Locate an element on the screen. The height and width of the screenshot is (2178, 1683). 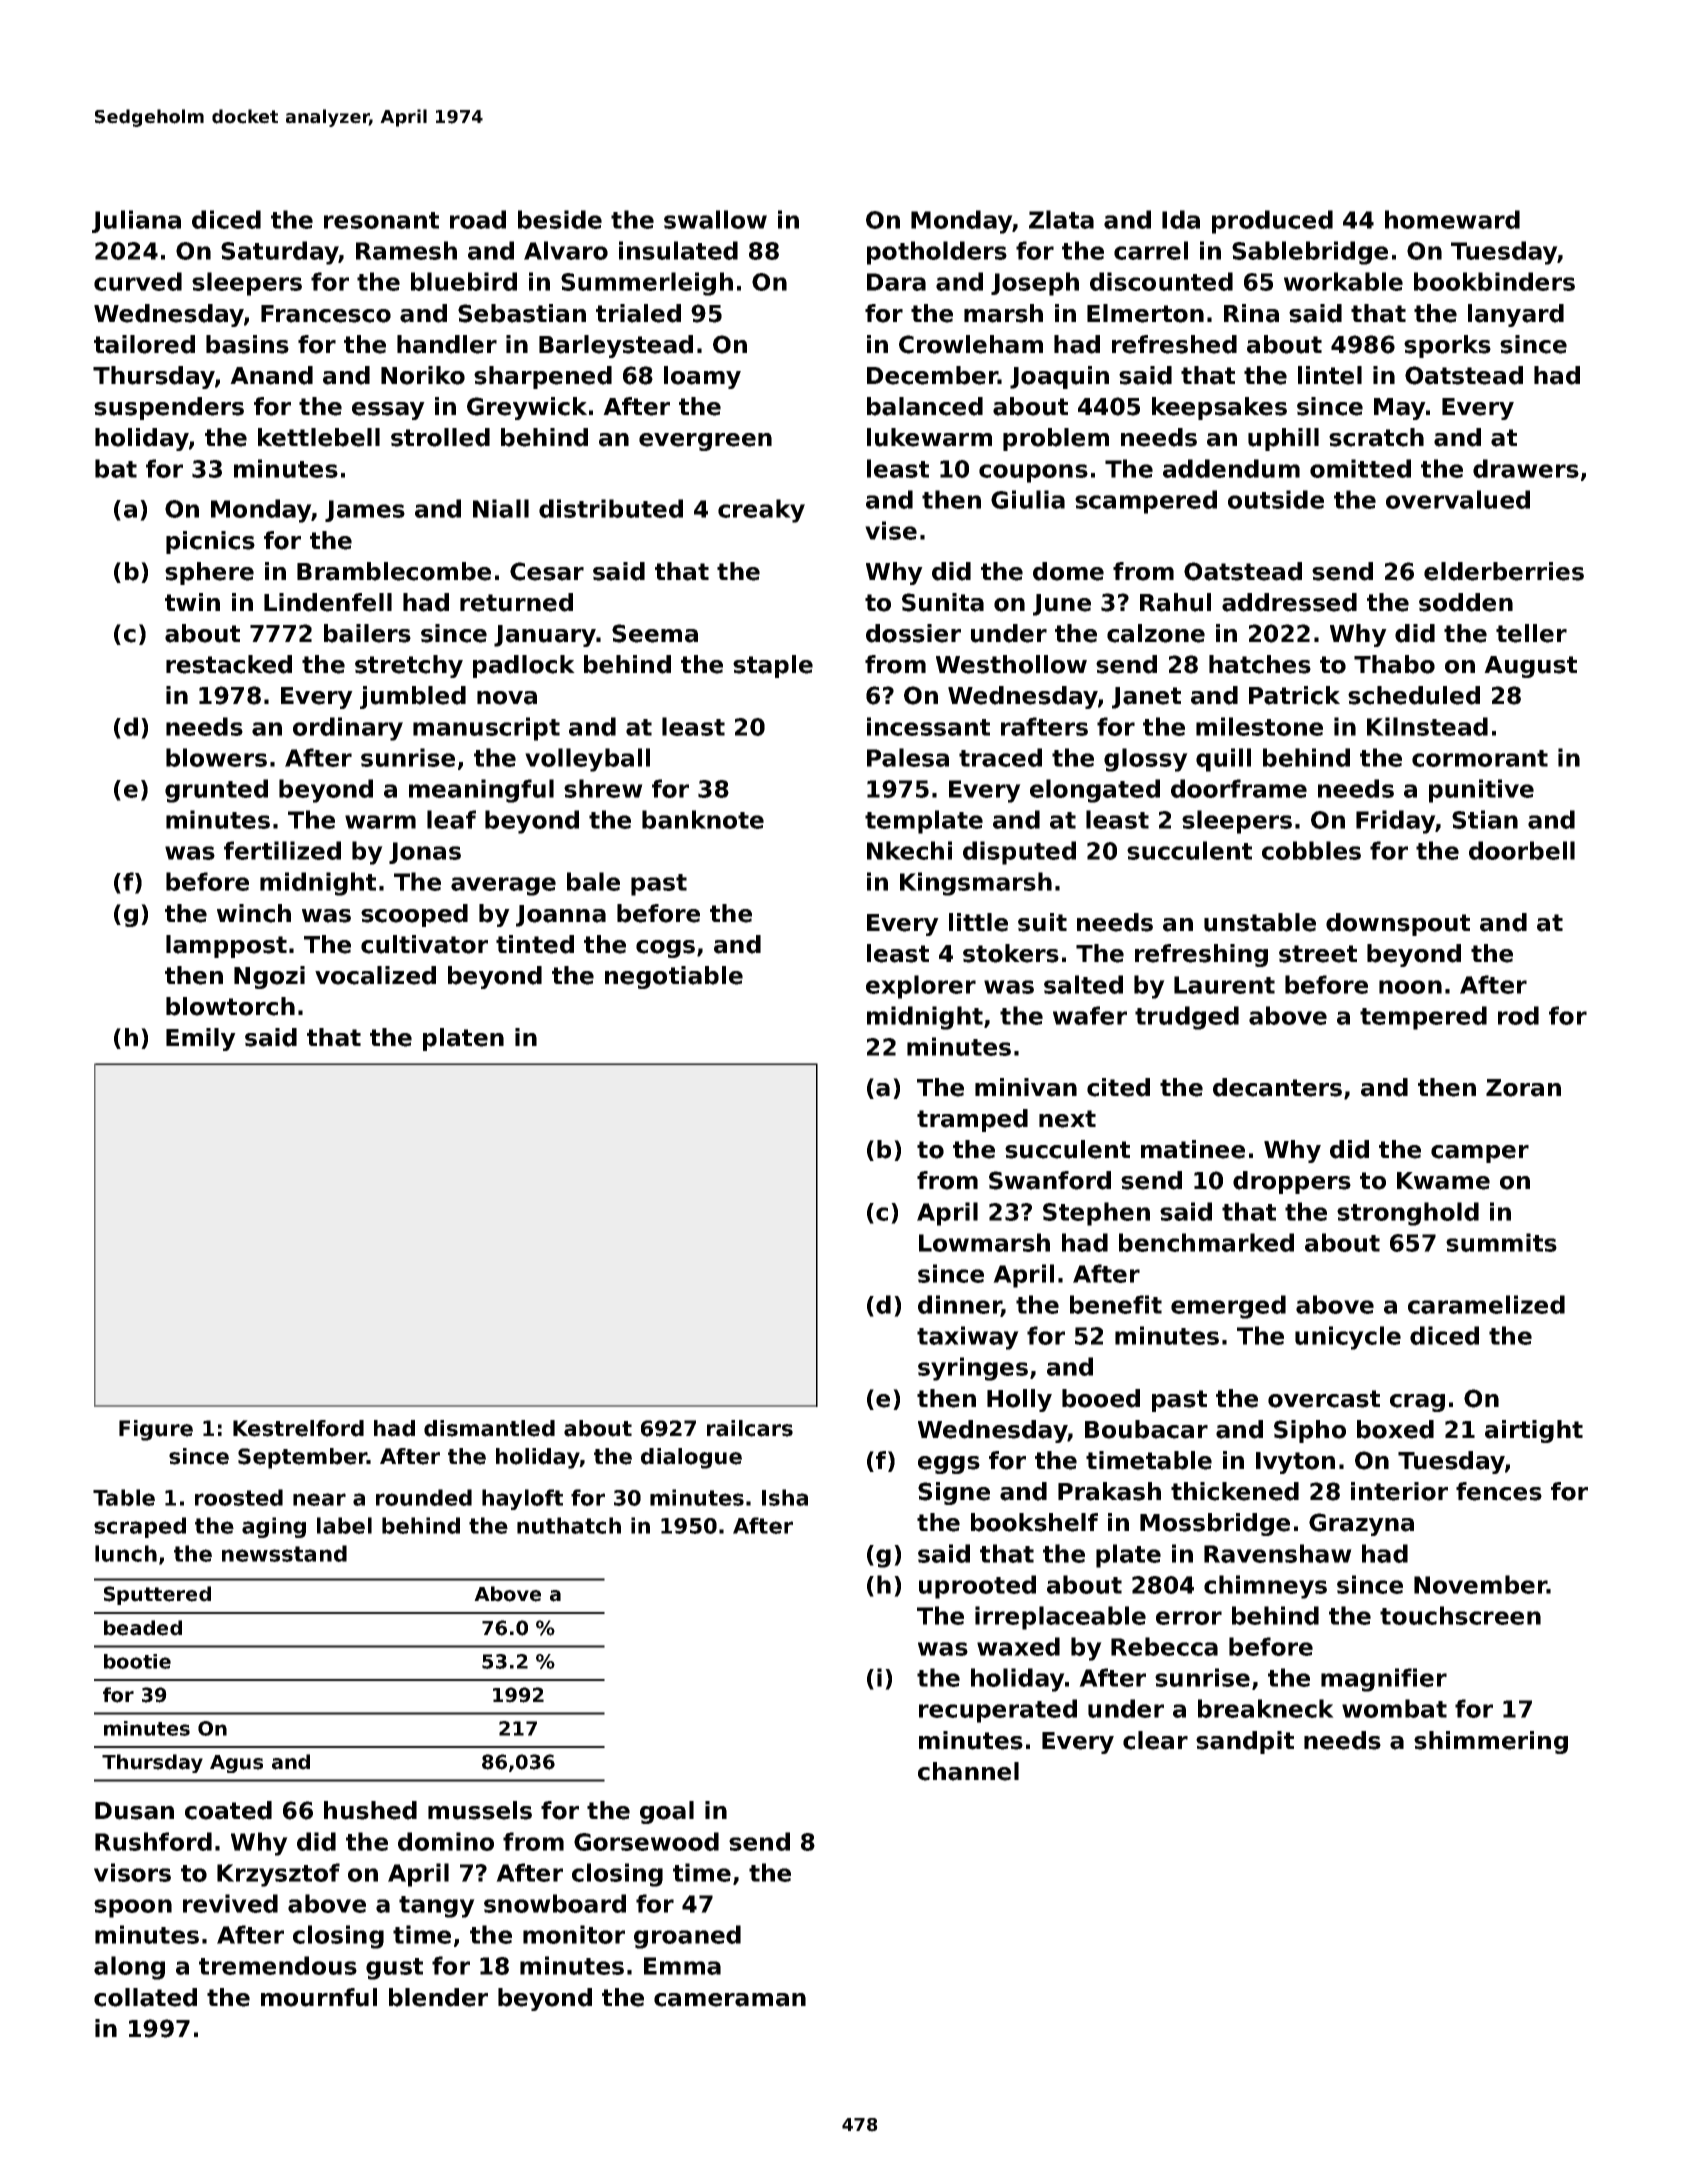
omitted is located at coordinates (1360, 468).
